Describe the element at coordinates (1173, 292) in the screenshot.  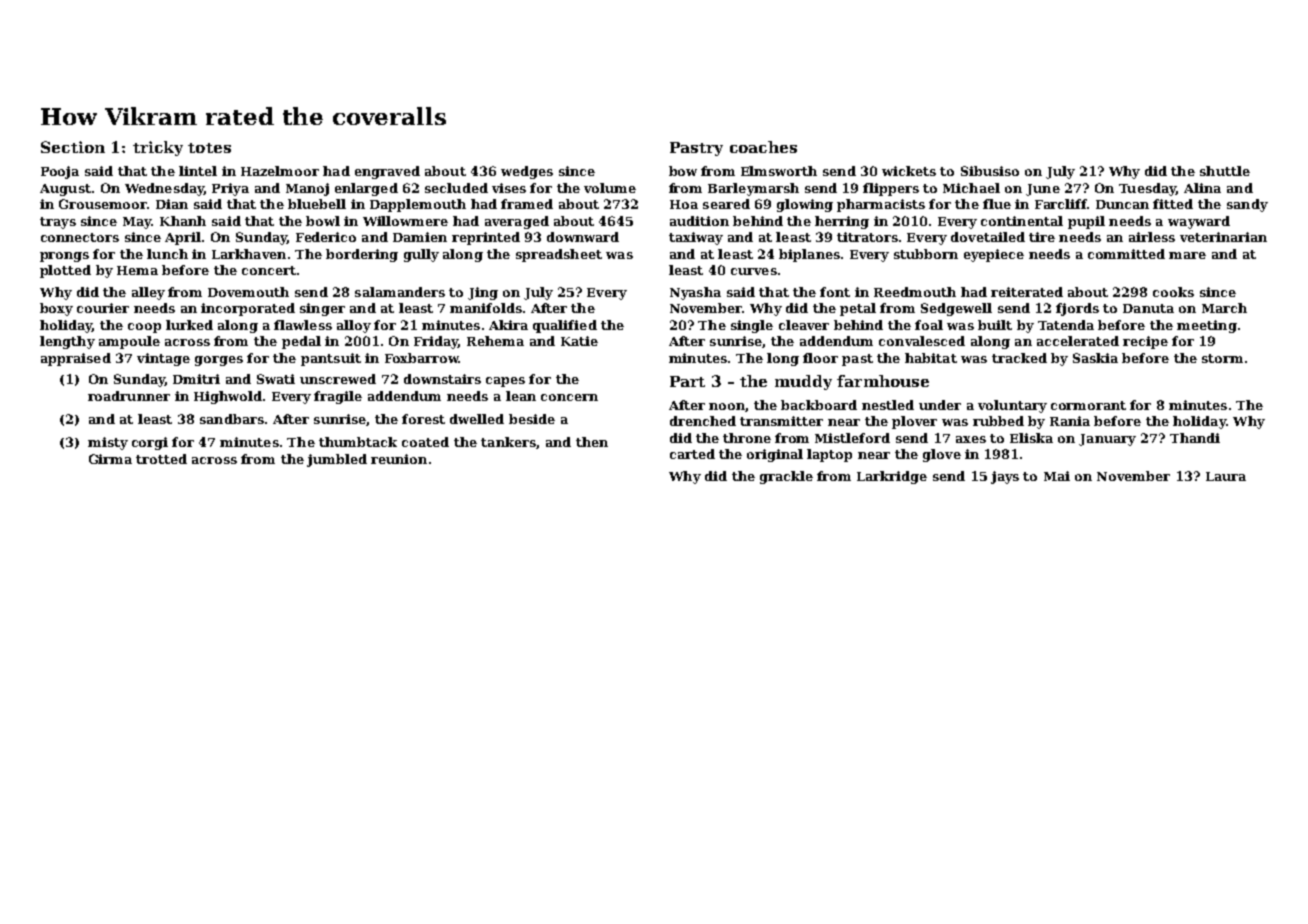
I see `cooks` at that location.
